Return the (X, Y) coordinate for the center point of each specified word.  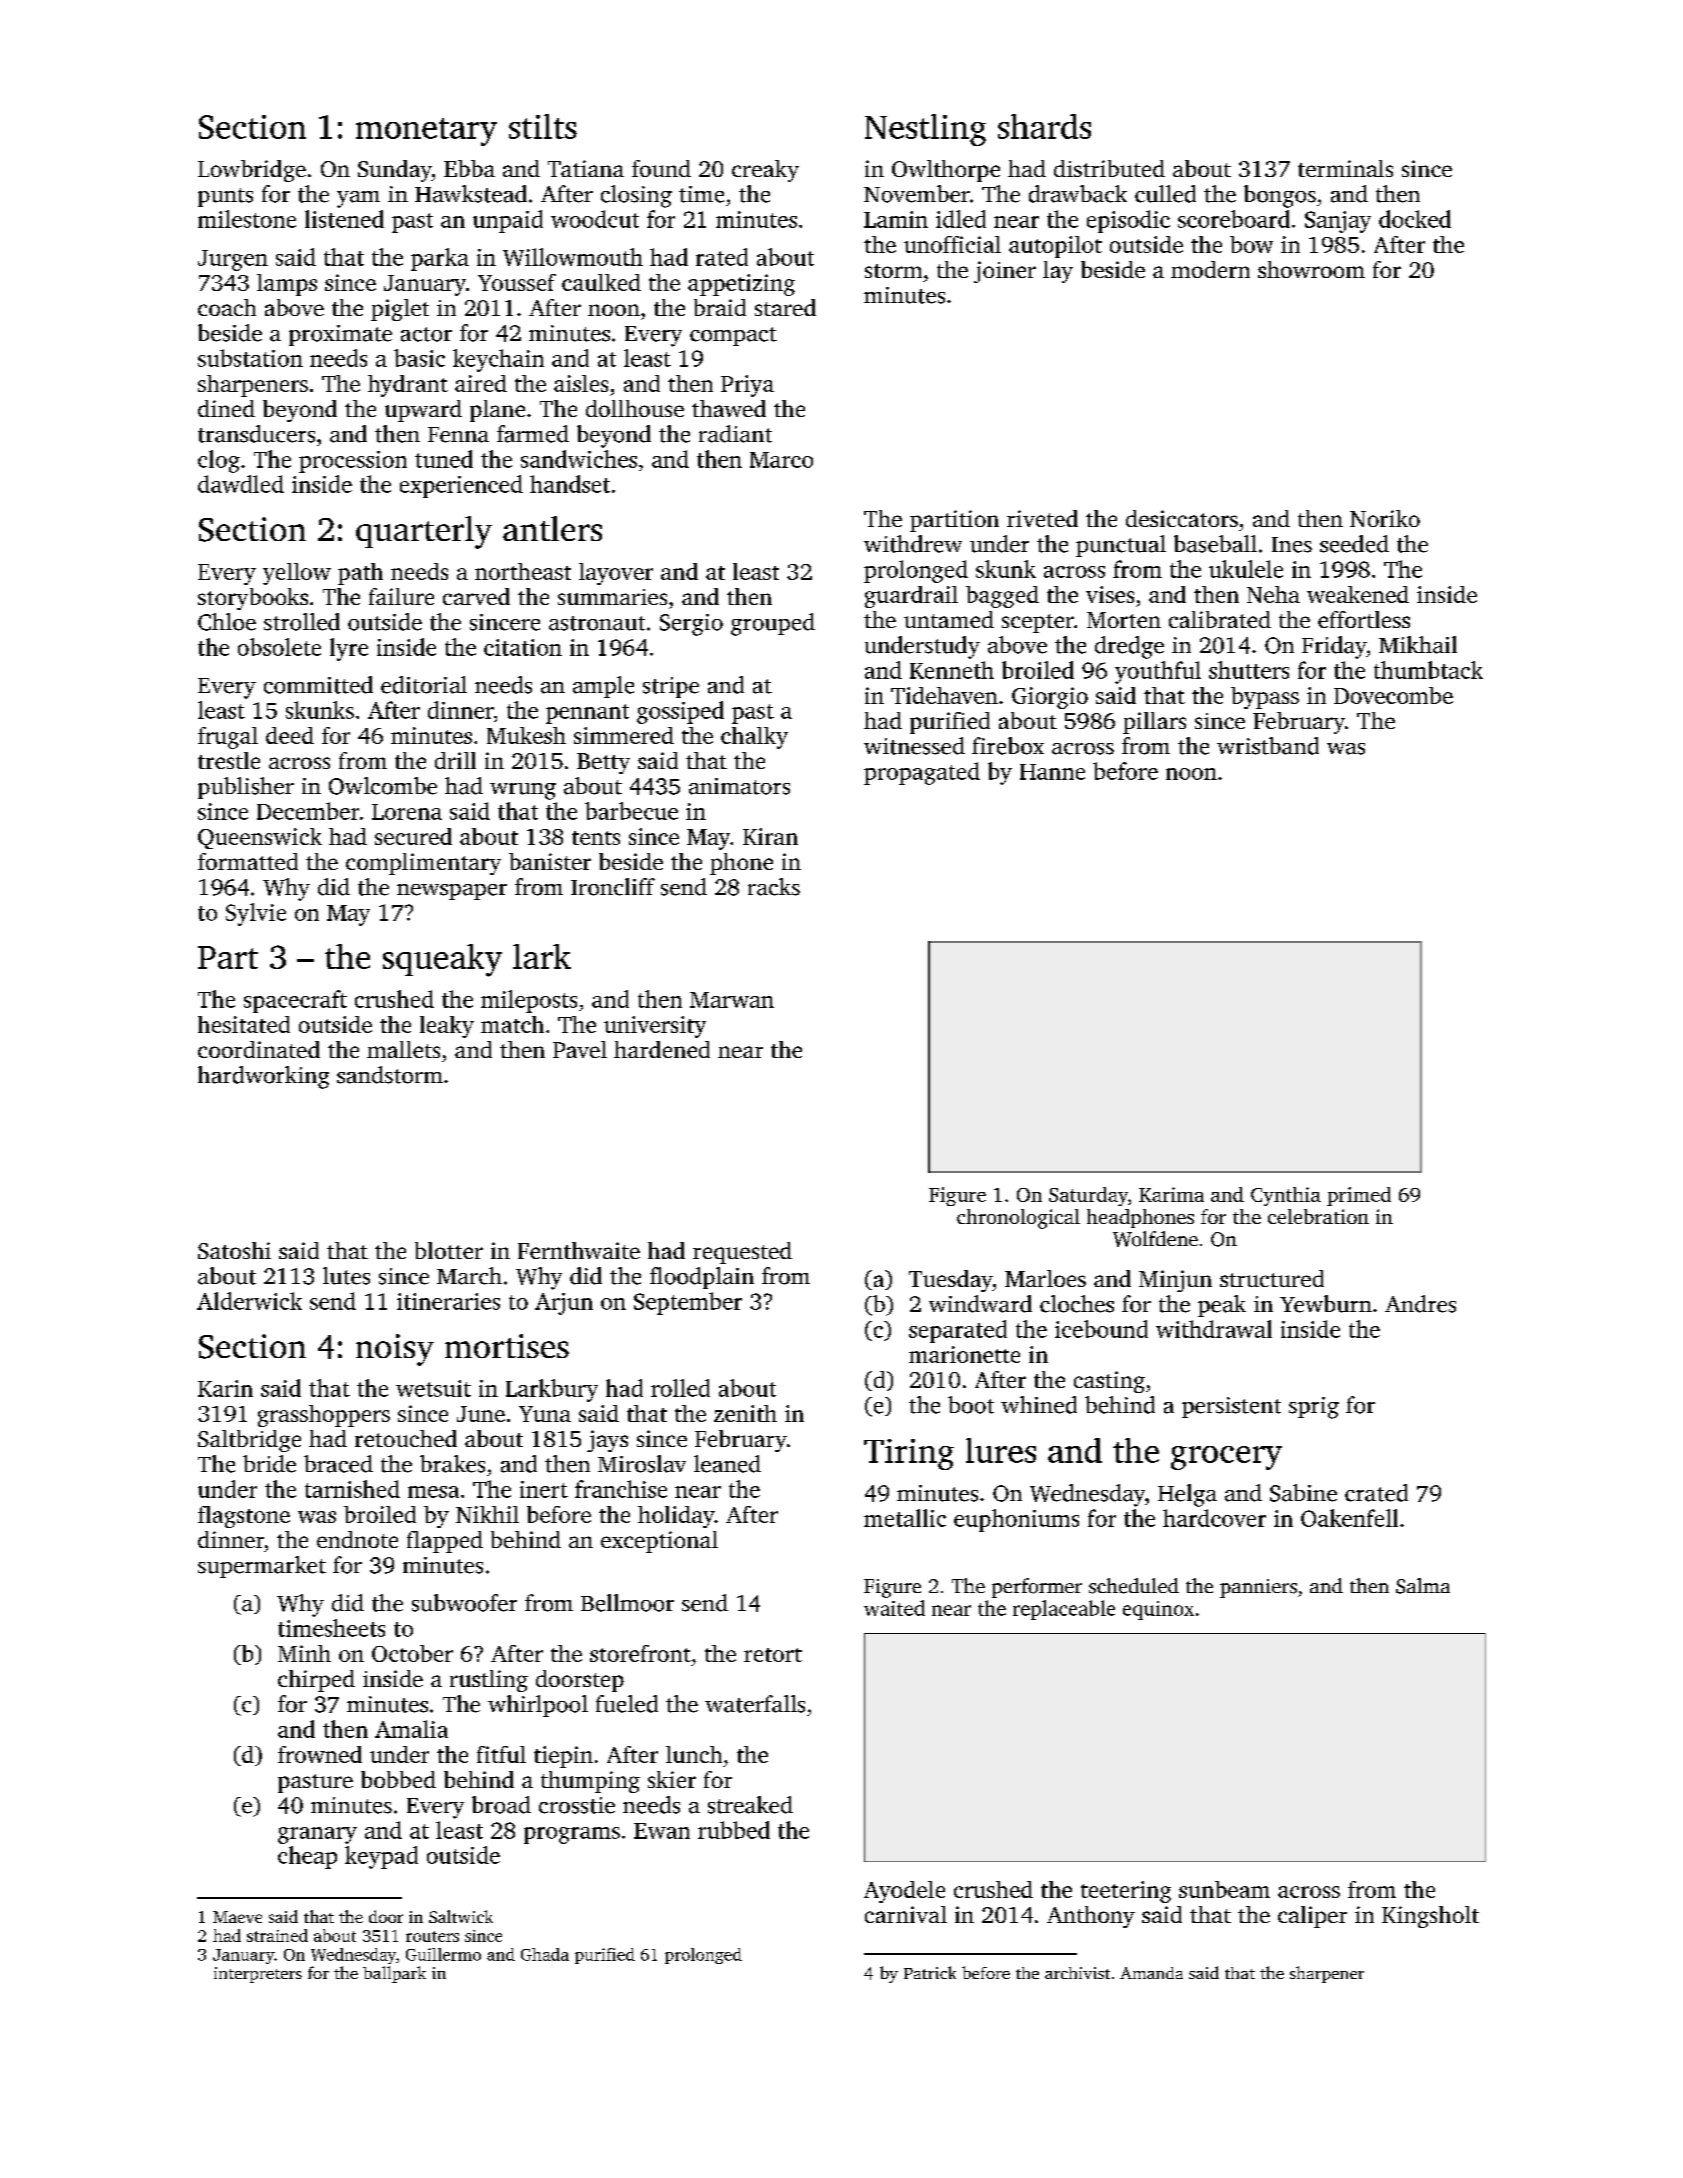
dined (226, 408)
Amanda (1151, 1973)
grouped (773, 624)
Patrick (930, 1972)
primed (1359, 1196)
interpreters (258, 1975)
